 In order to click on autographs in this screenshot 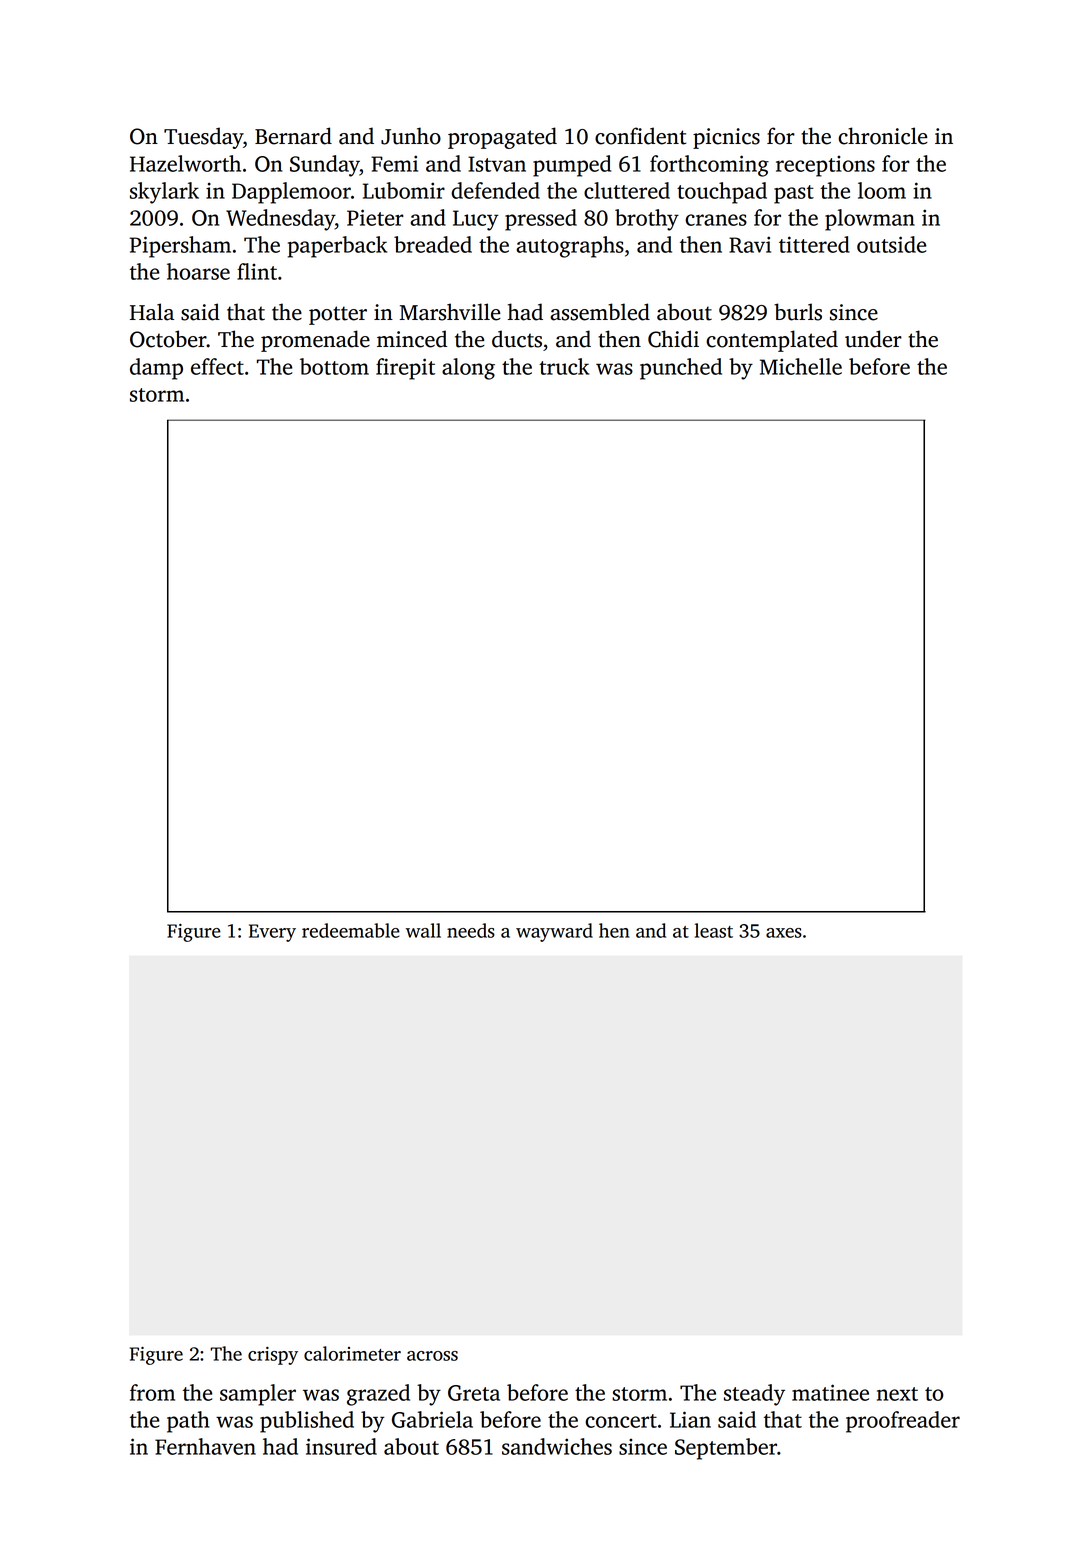, I will do `click(570, 247)`.
